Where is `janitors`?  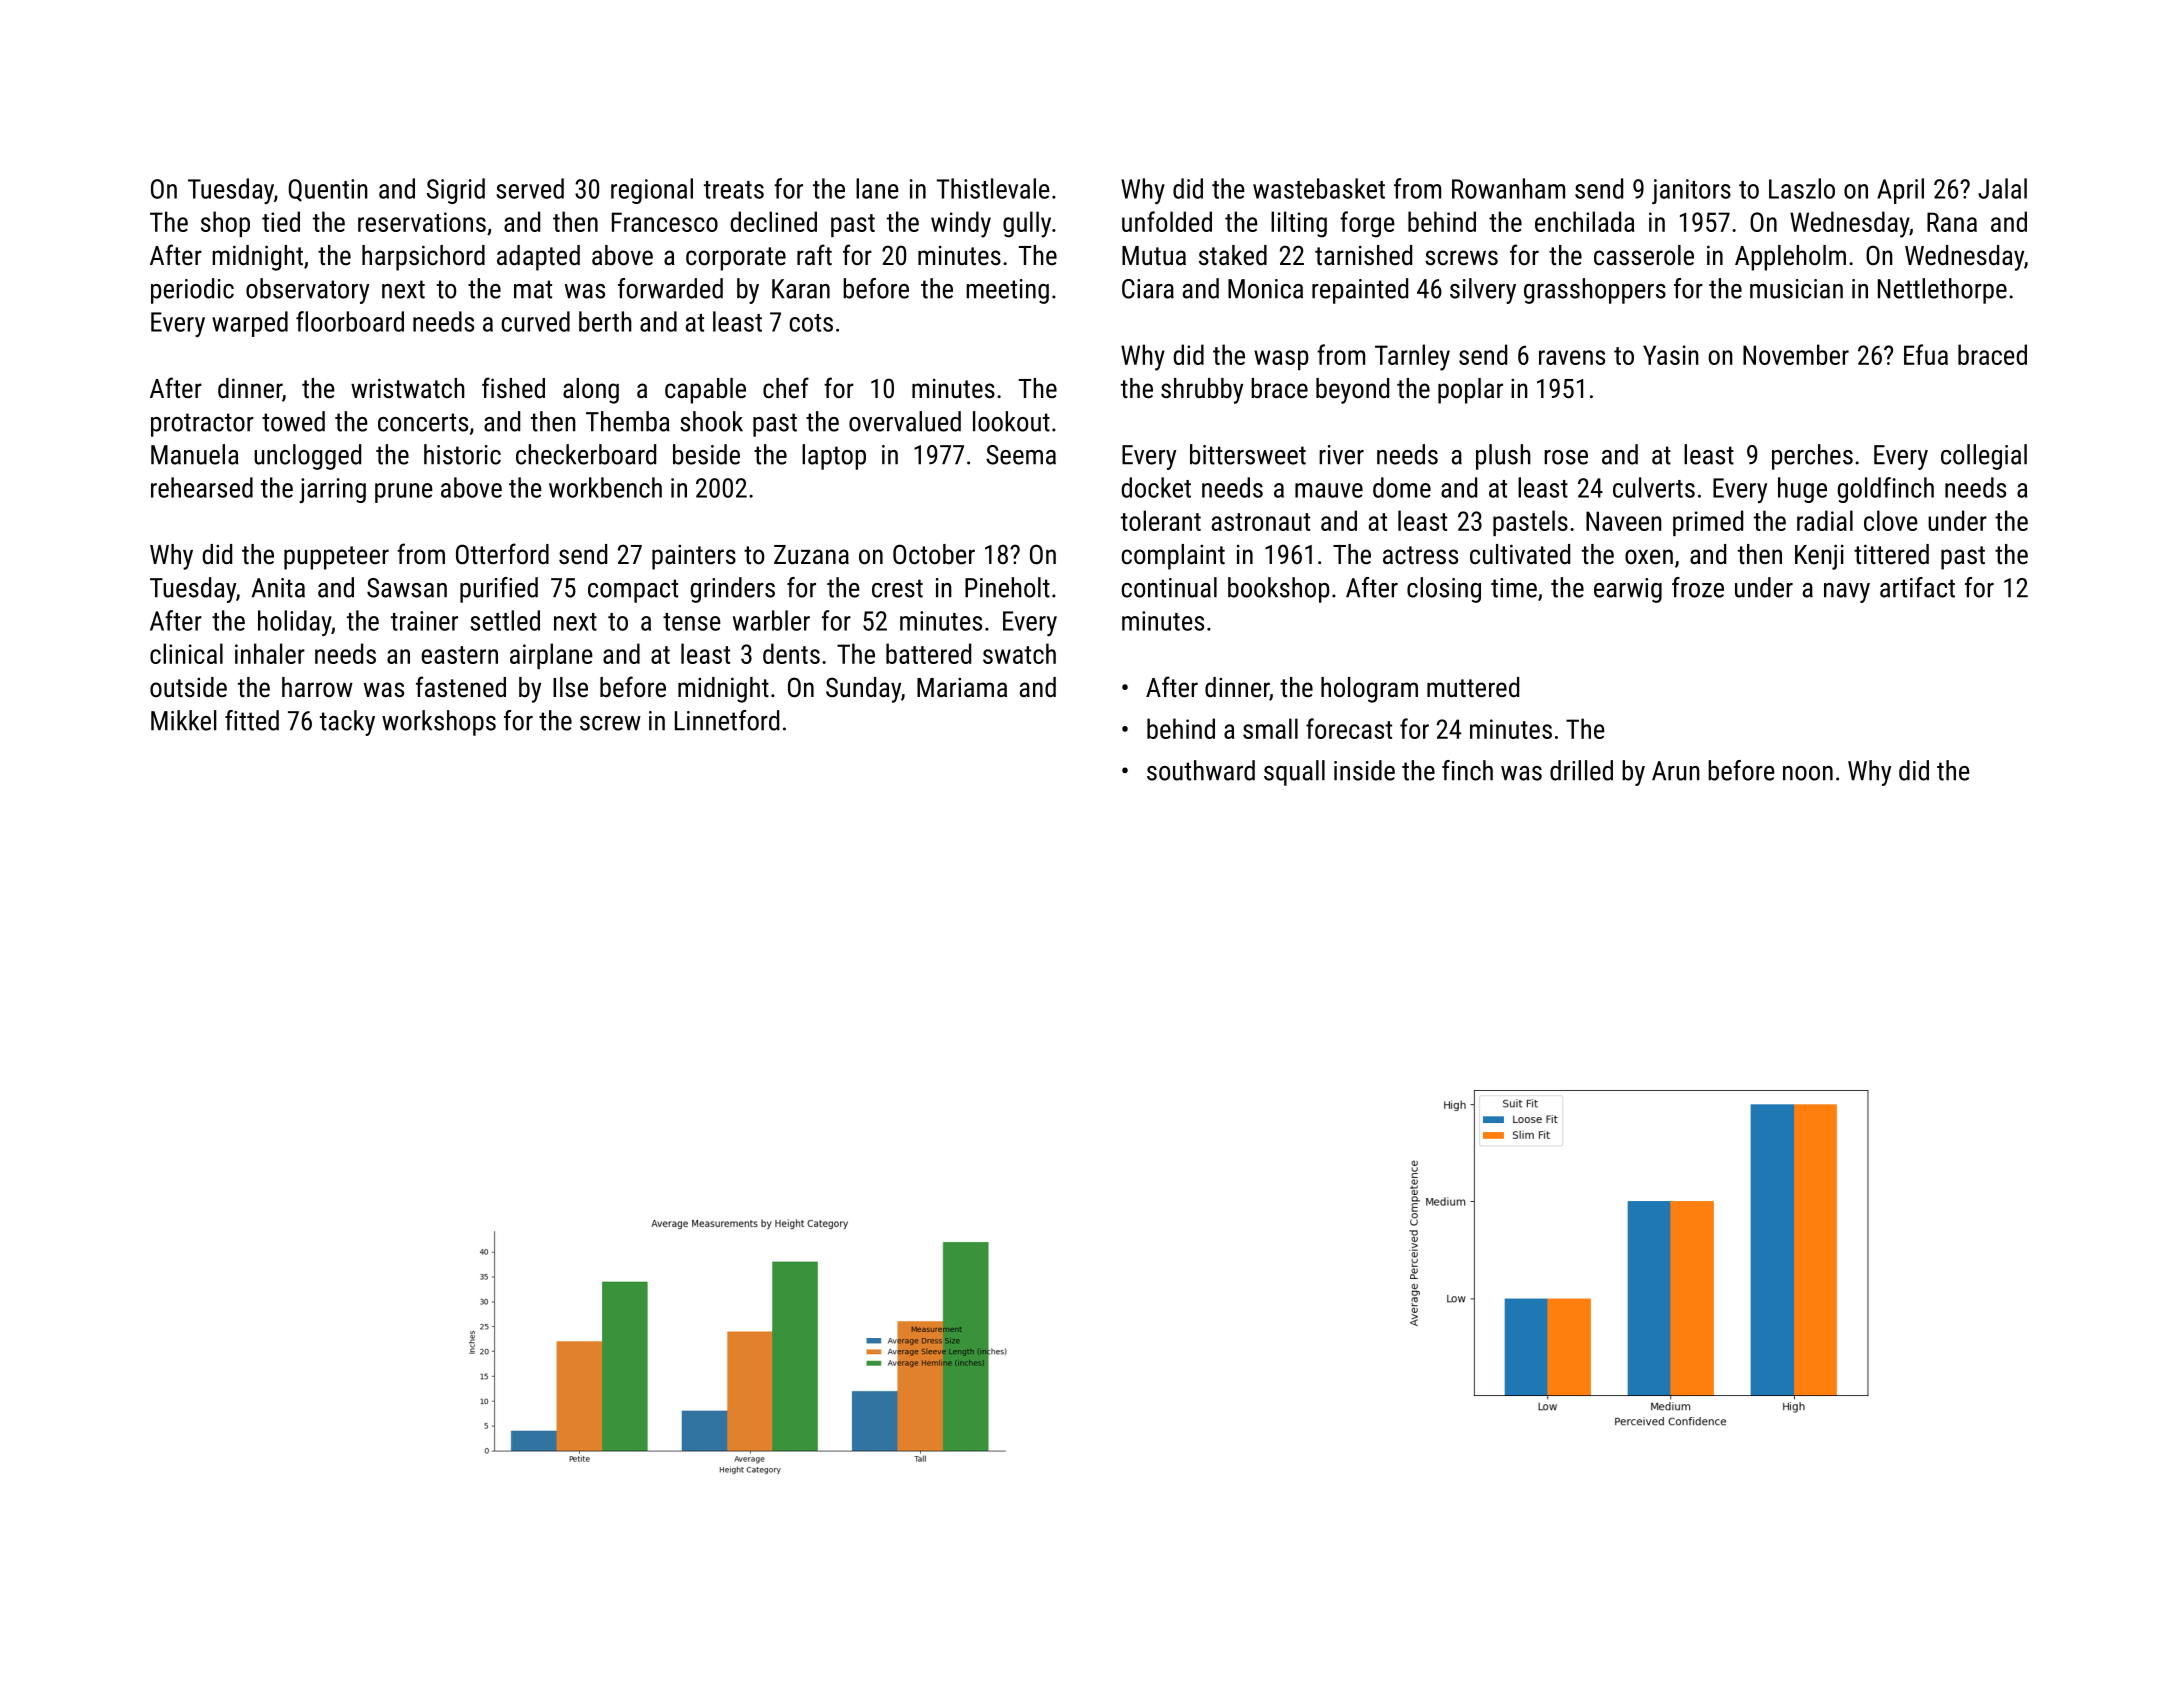 janitors is located at coordinates (1691, 191).
